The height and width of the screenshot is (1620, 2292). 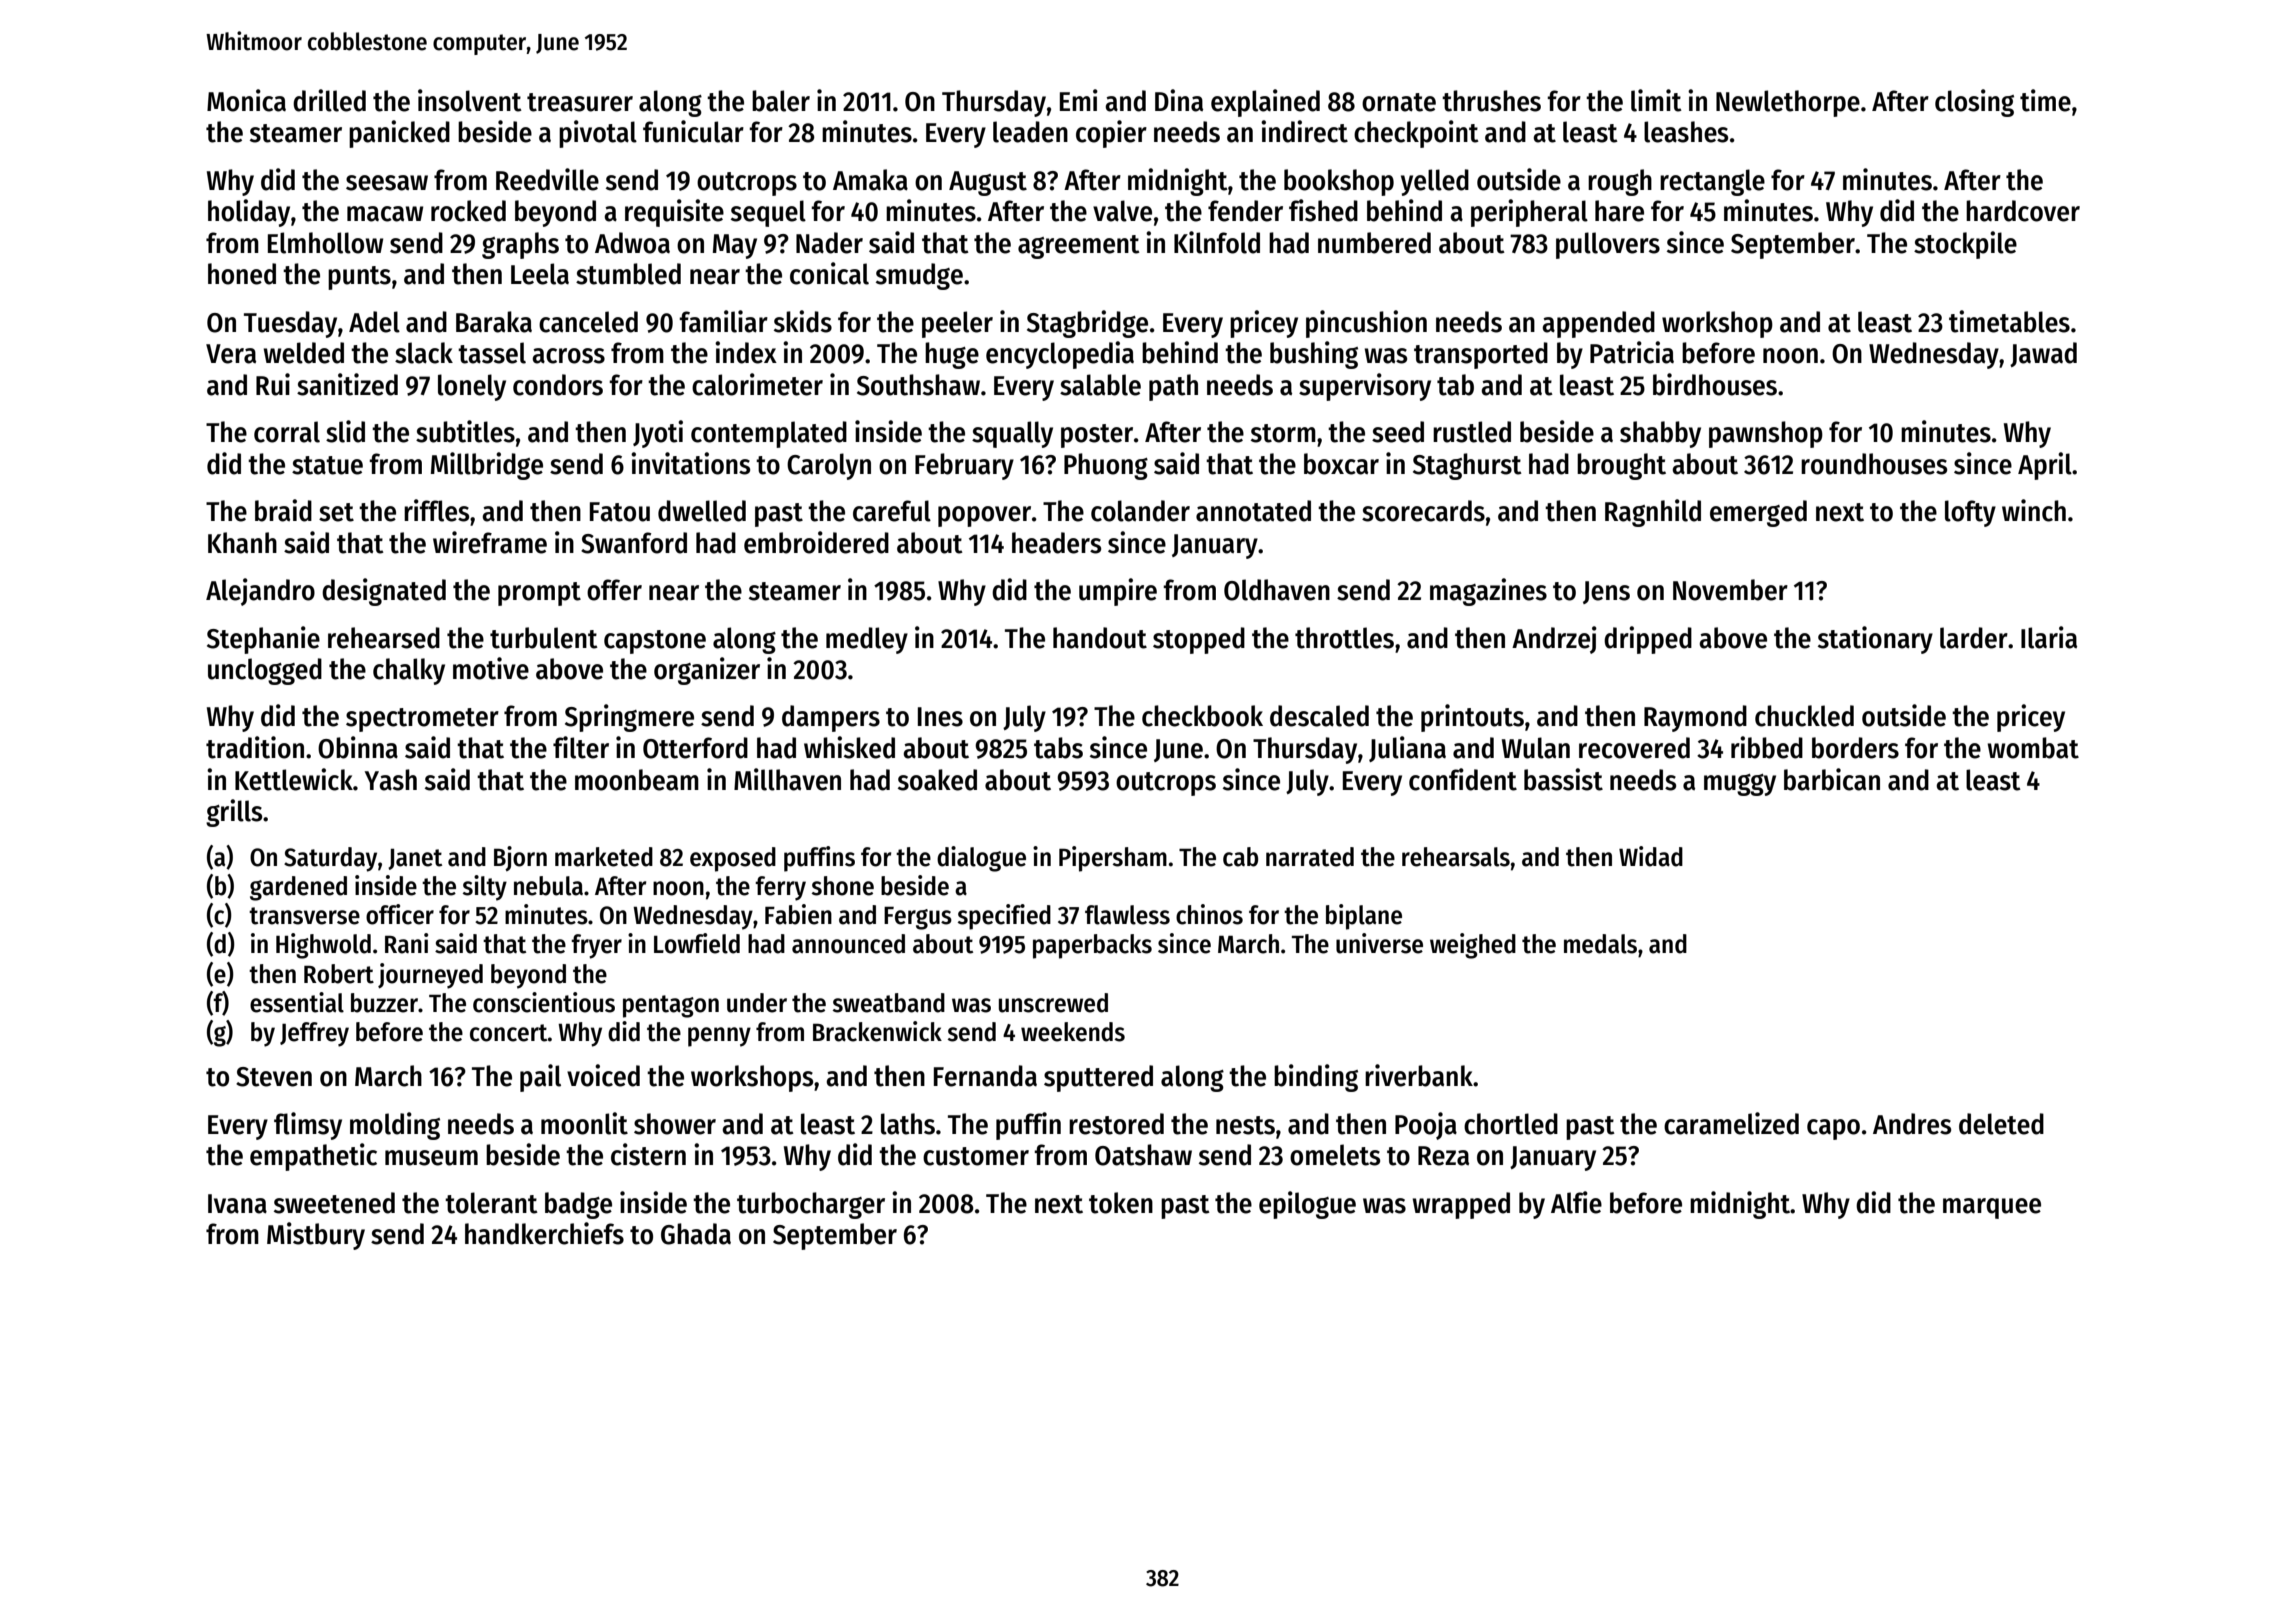 I want to click on honed, so click(x=242, y=274).
